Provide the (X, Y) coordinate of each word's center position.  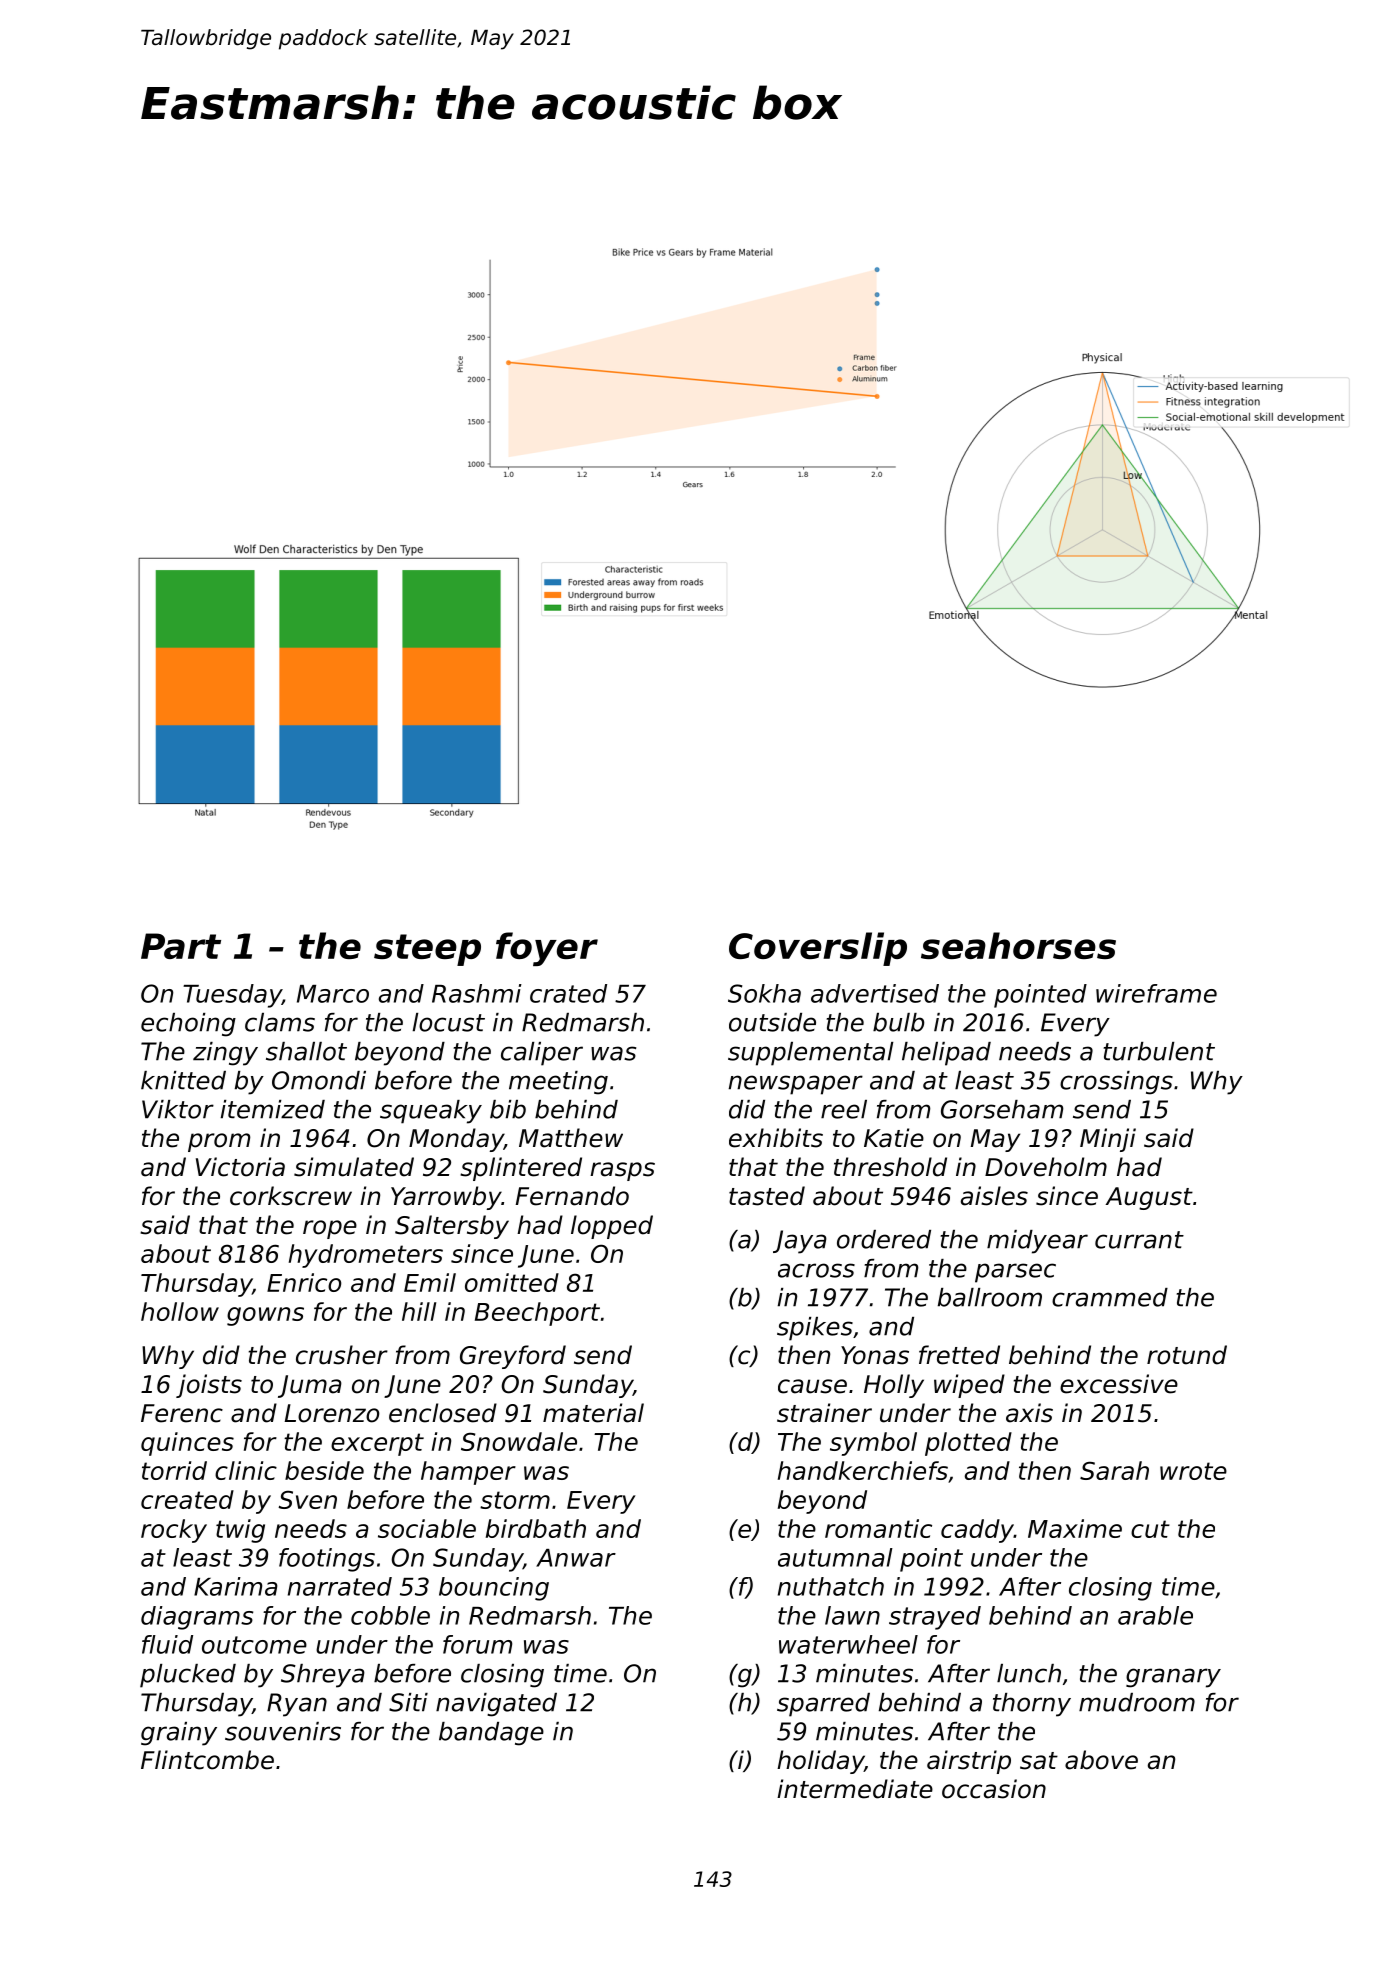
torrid (174, 1470)
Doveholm (1046, 1167)
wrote (1193, 1471)
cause (812, 1386)
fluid (167, 1644)
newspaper (796, 1085)
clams (280, 1022)
